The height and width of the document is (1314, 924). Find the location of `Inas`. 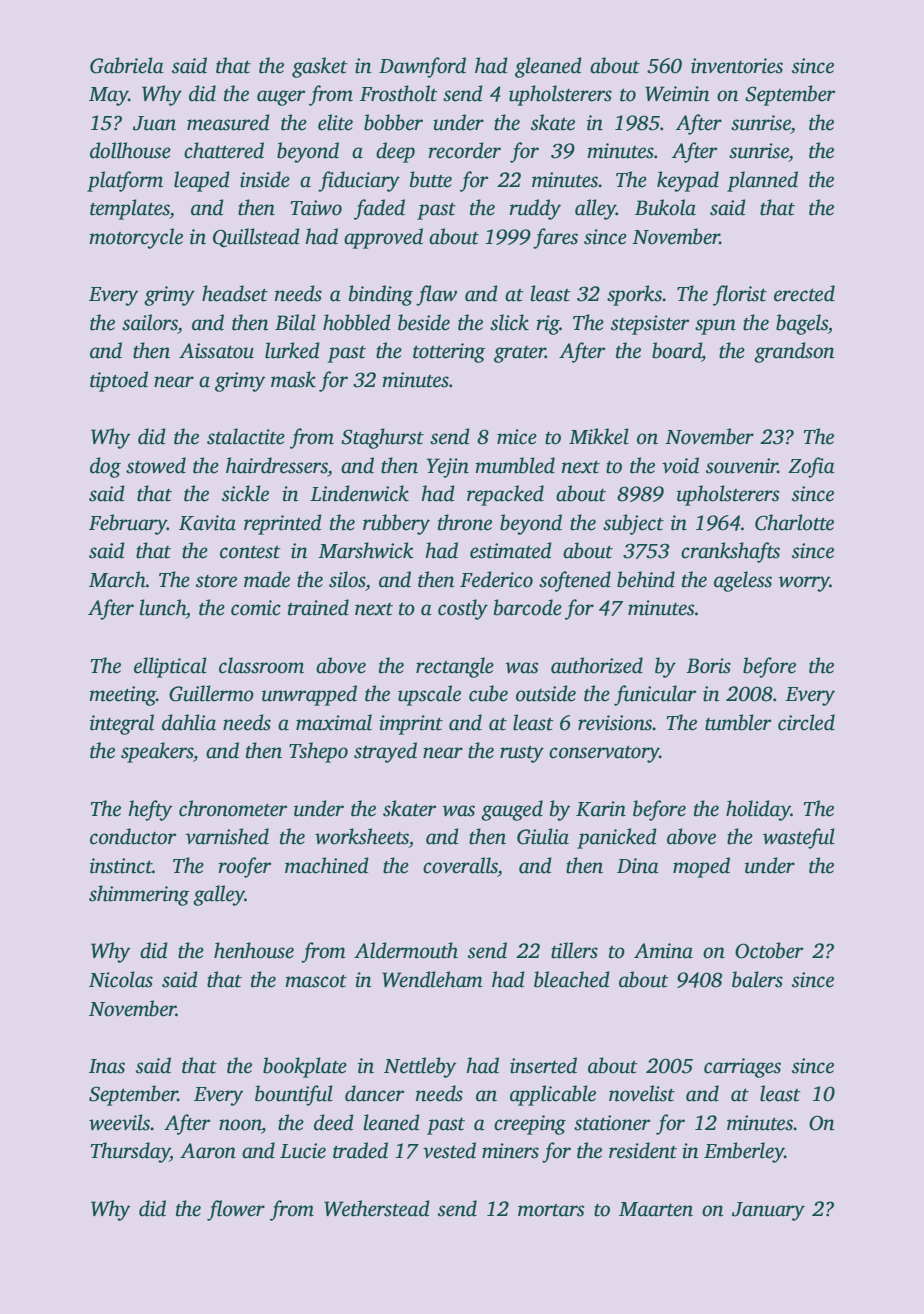

Inas is located at coordinates (107, 1066).
